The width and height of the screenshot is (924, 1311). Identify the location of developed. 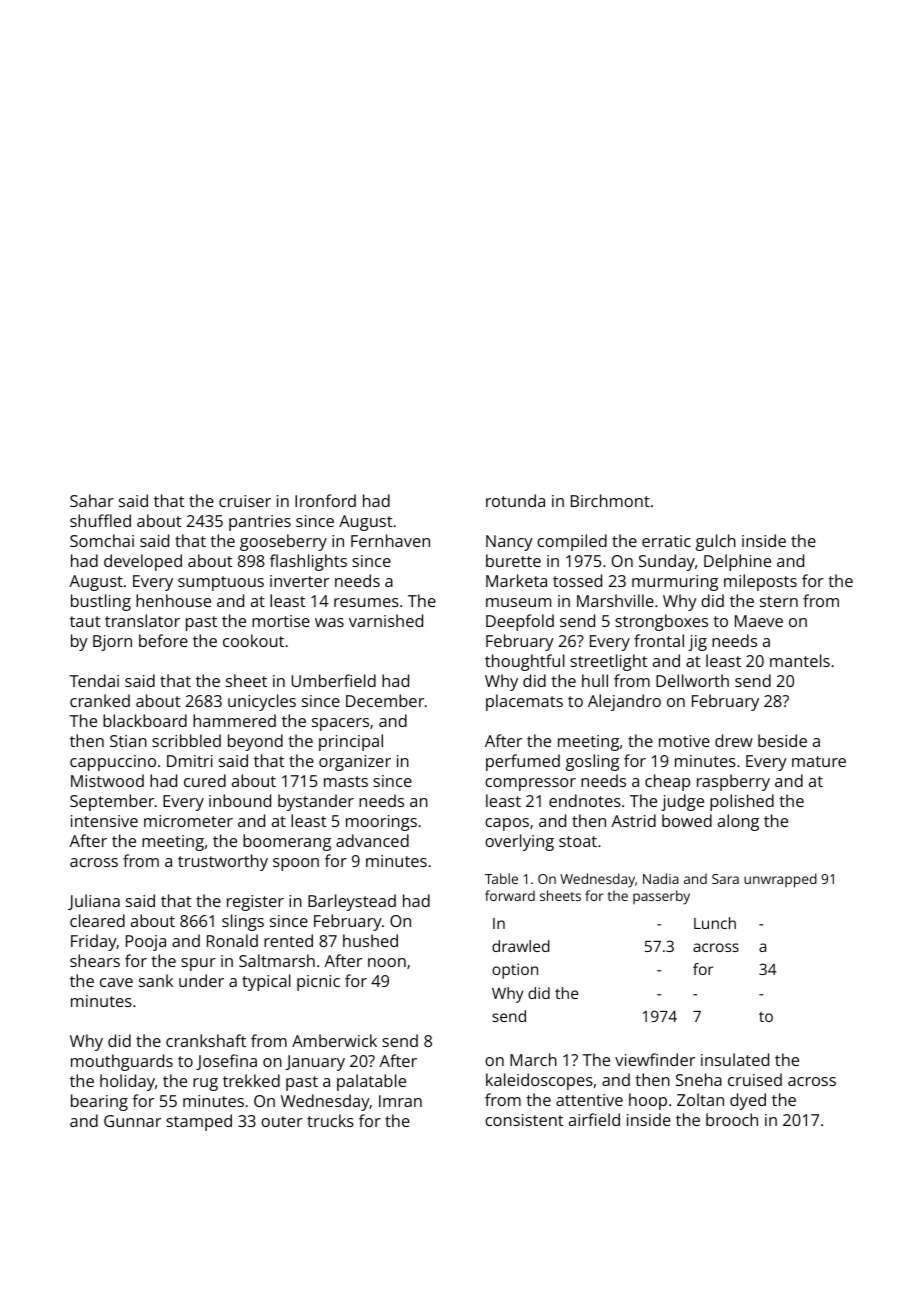
(143, 562).
